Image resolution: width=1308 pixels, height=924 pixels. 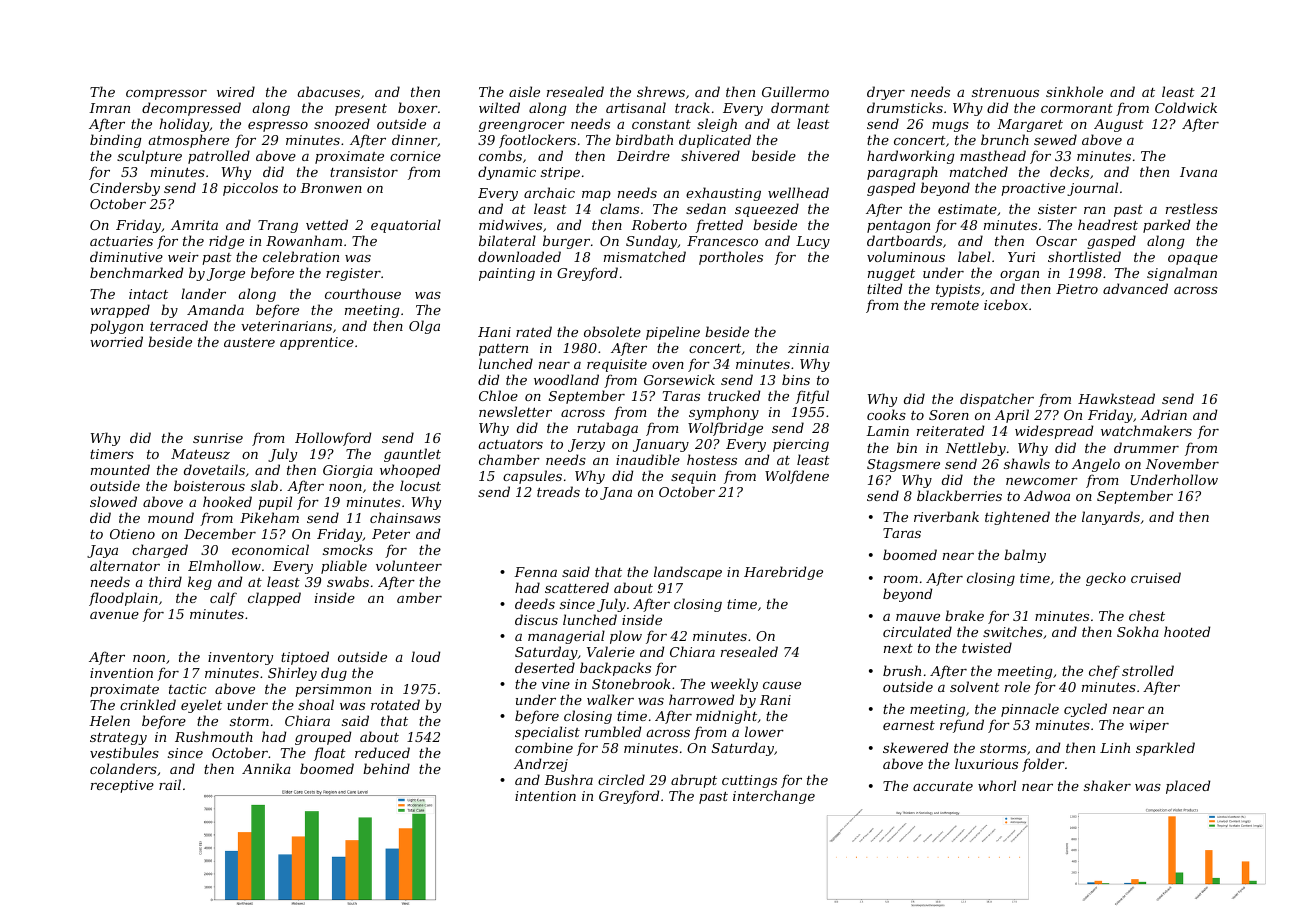 What do you see at coordinates (1187, 631) in the document?
I see `hooted` at bounding box center [1187, 631].
